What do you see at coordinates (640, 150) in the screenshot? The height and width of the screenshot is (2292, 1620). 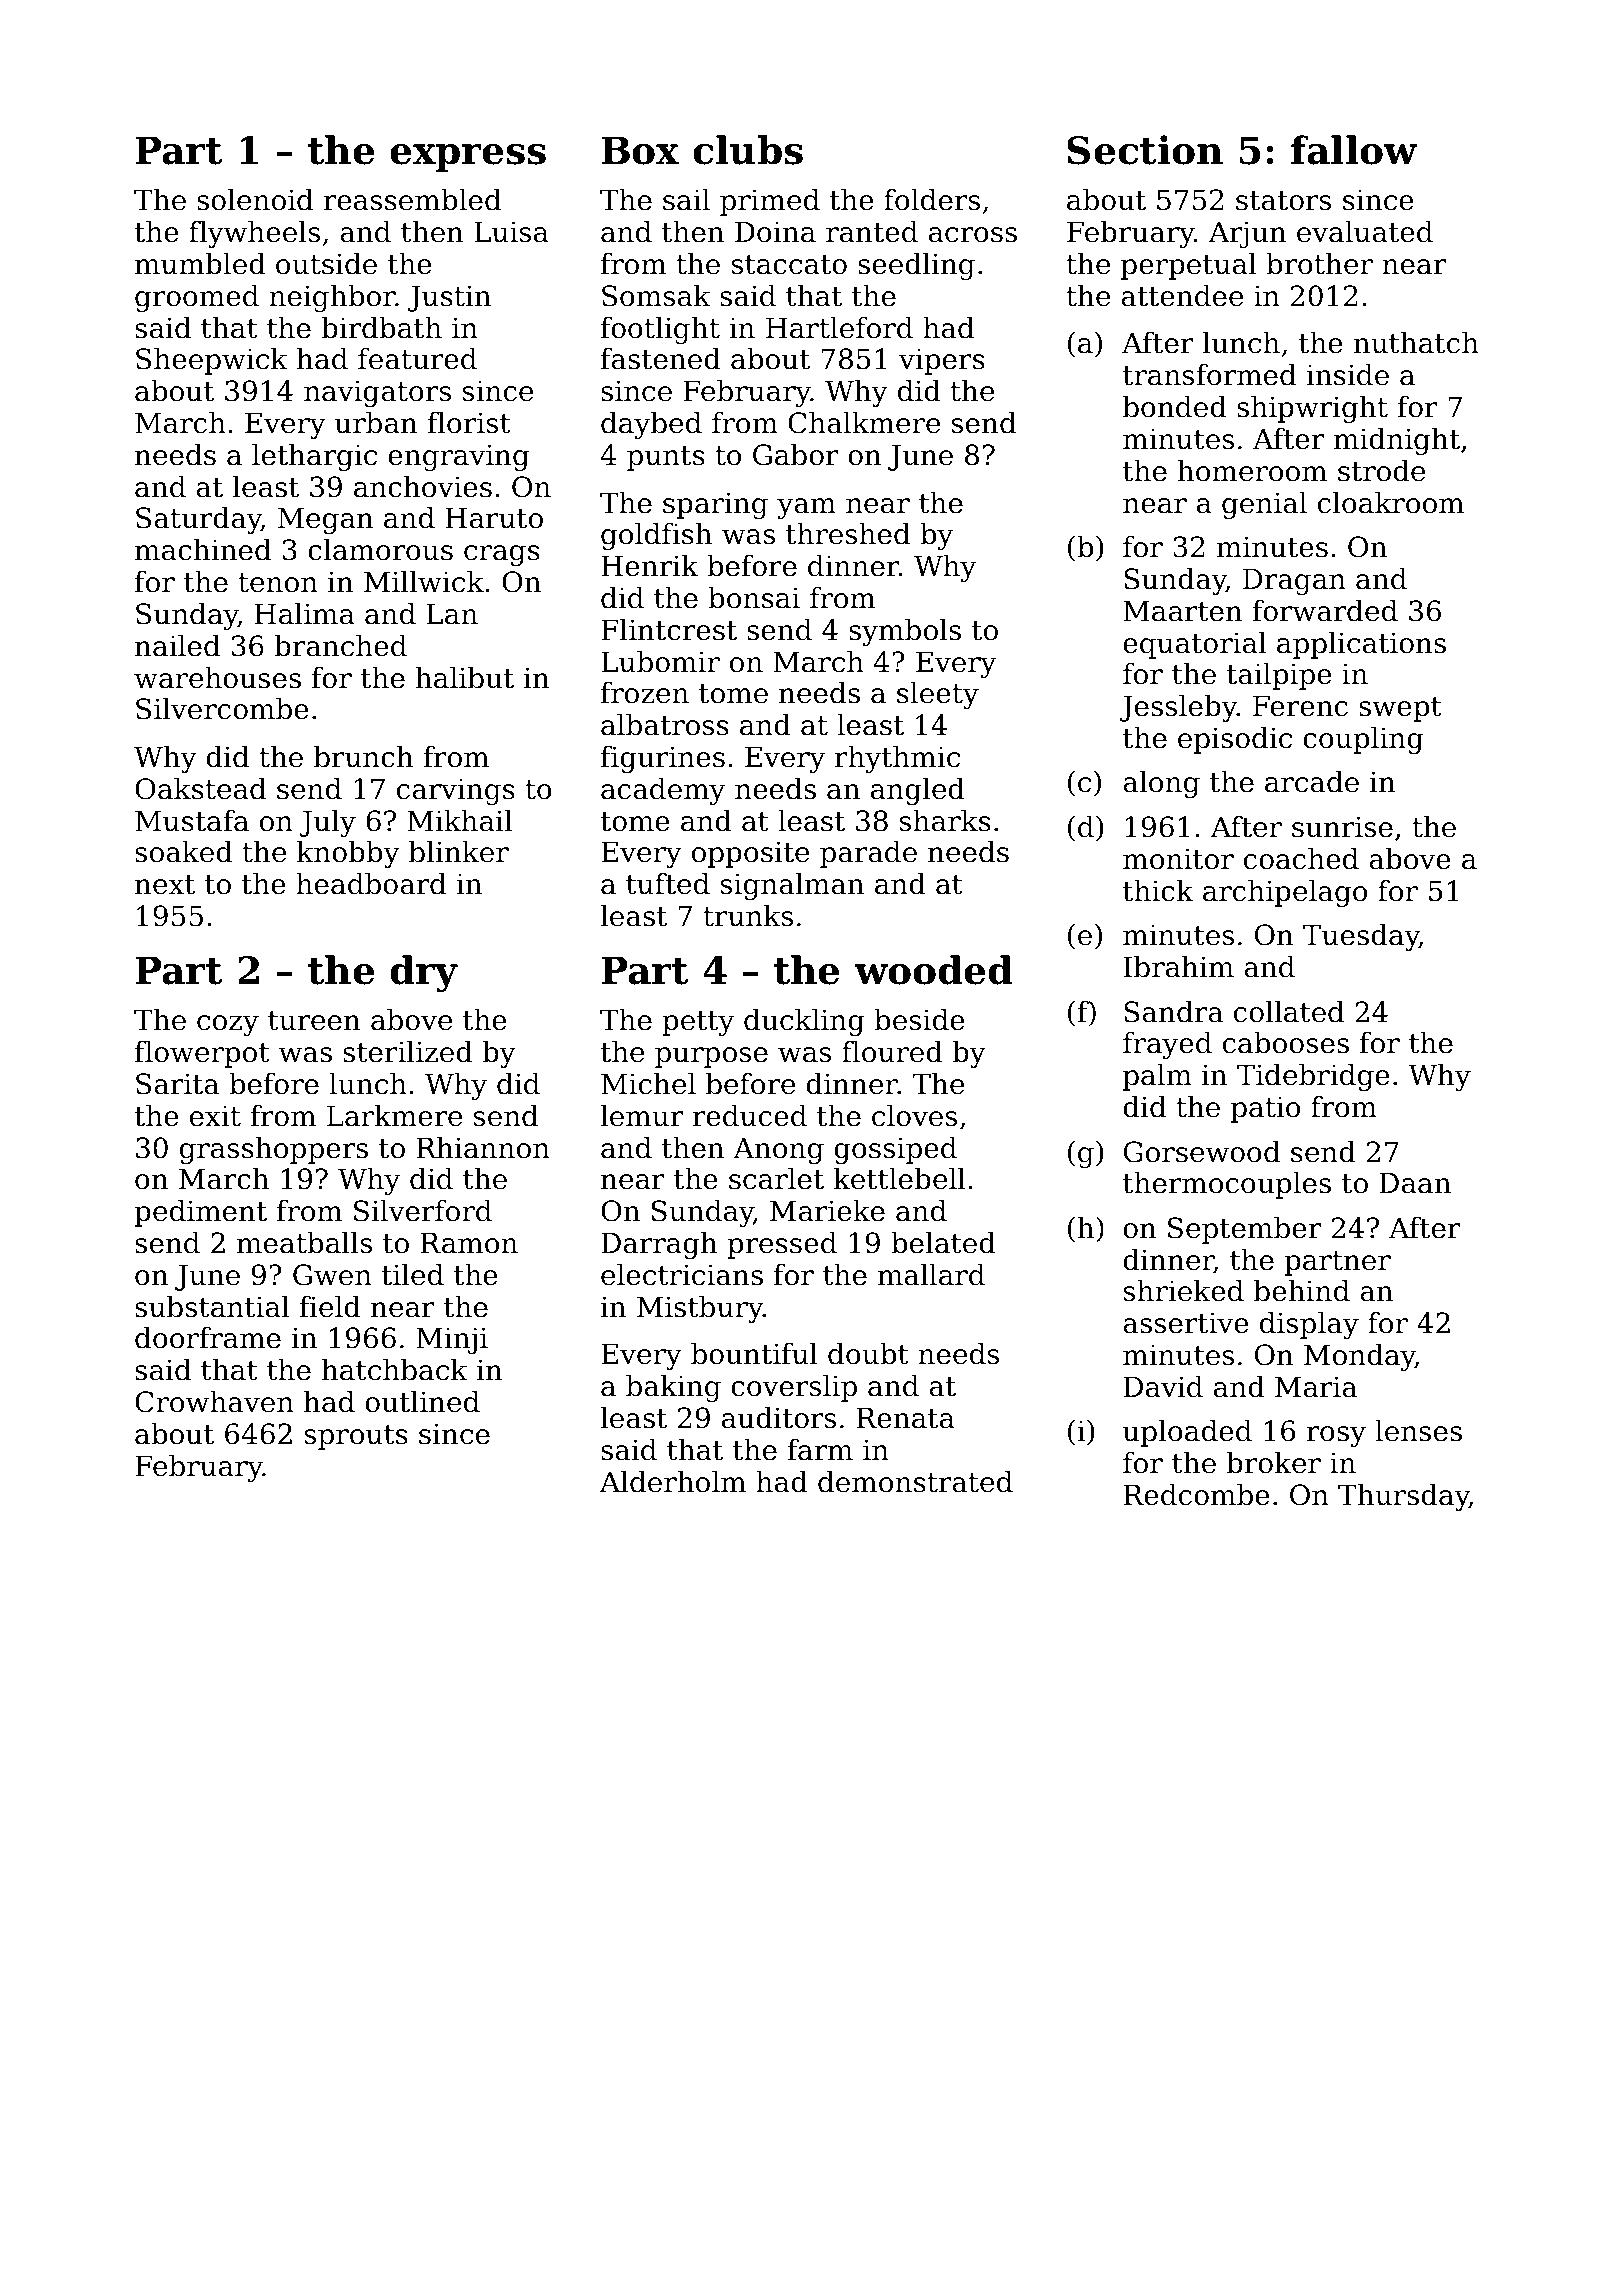 I see `Box` at bounding box center [640, 150].
